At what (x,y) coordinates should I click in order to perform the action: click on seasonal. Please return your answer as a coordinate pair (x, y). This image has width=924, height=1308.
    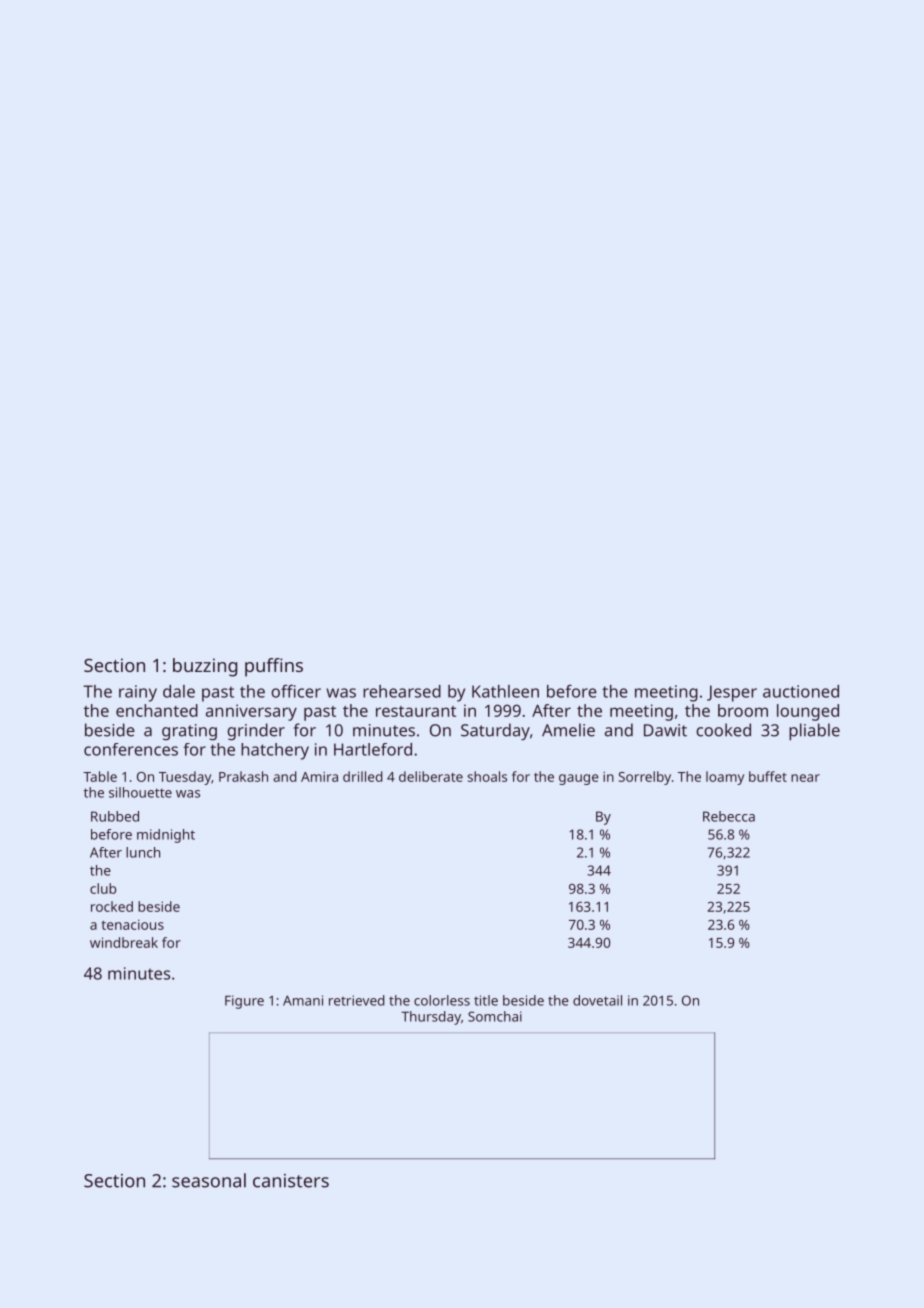
    Looking at the image, I should click on (209, 1180).
